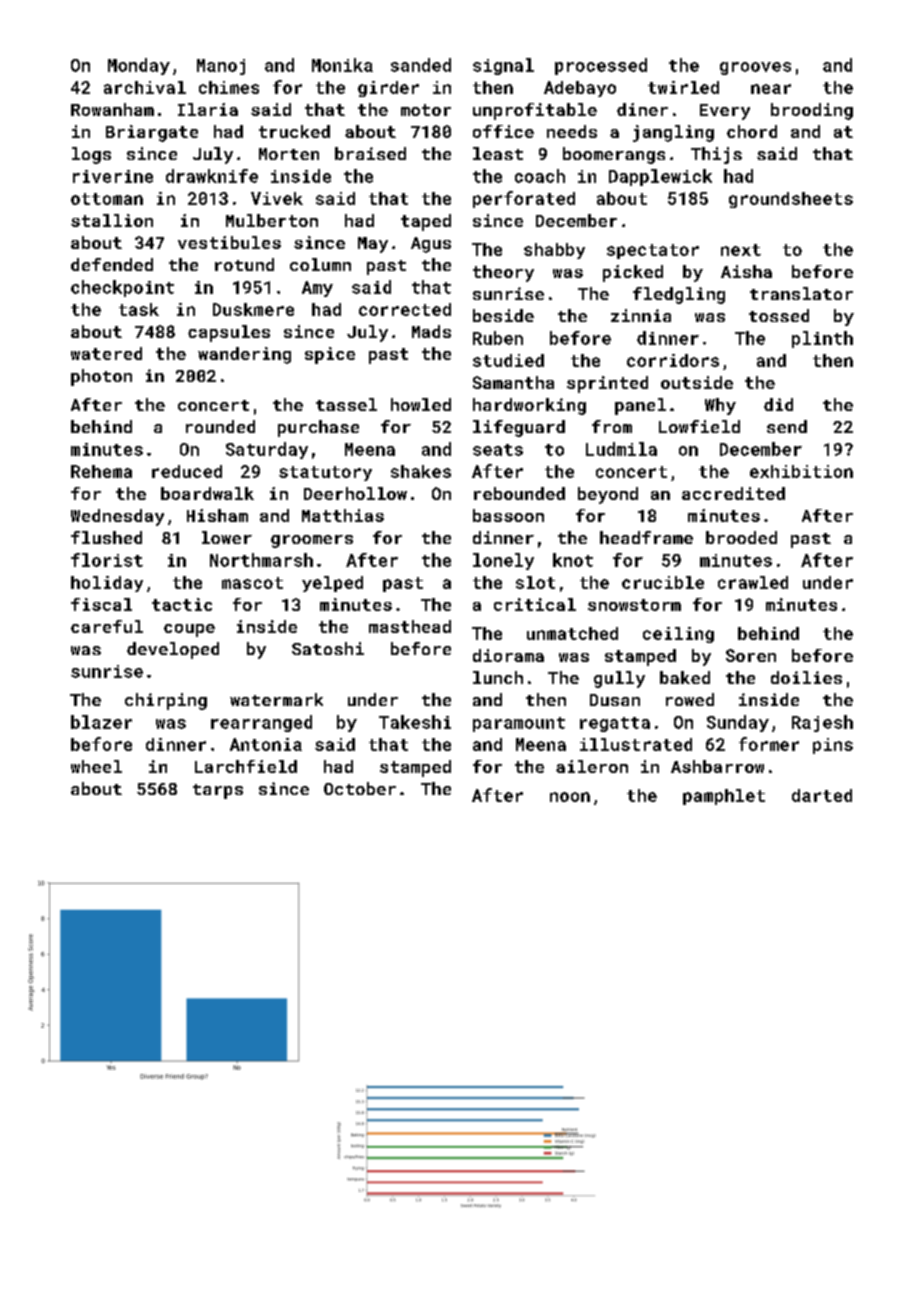  I want to click on tarps, so click(218, 791).
